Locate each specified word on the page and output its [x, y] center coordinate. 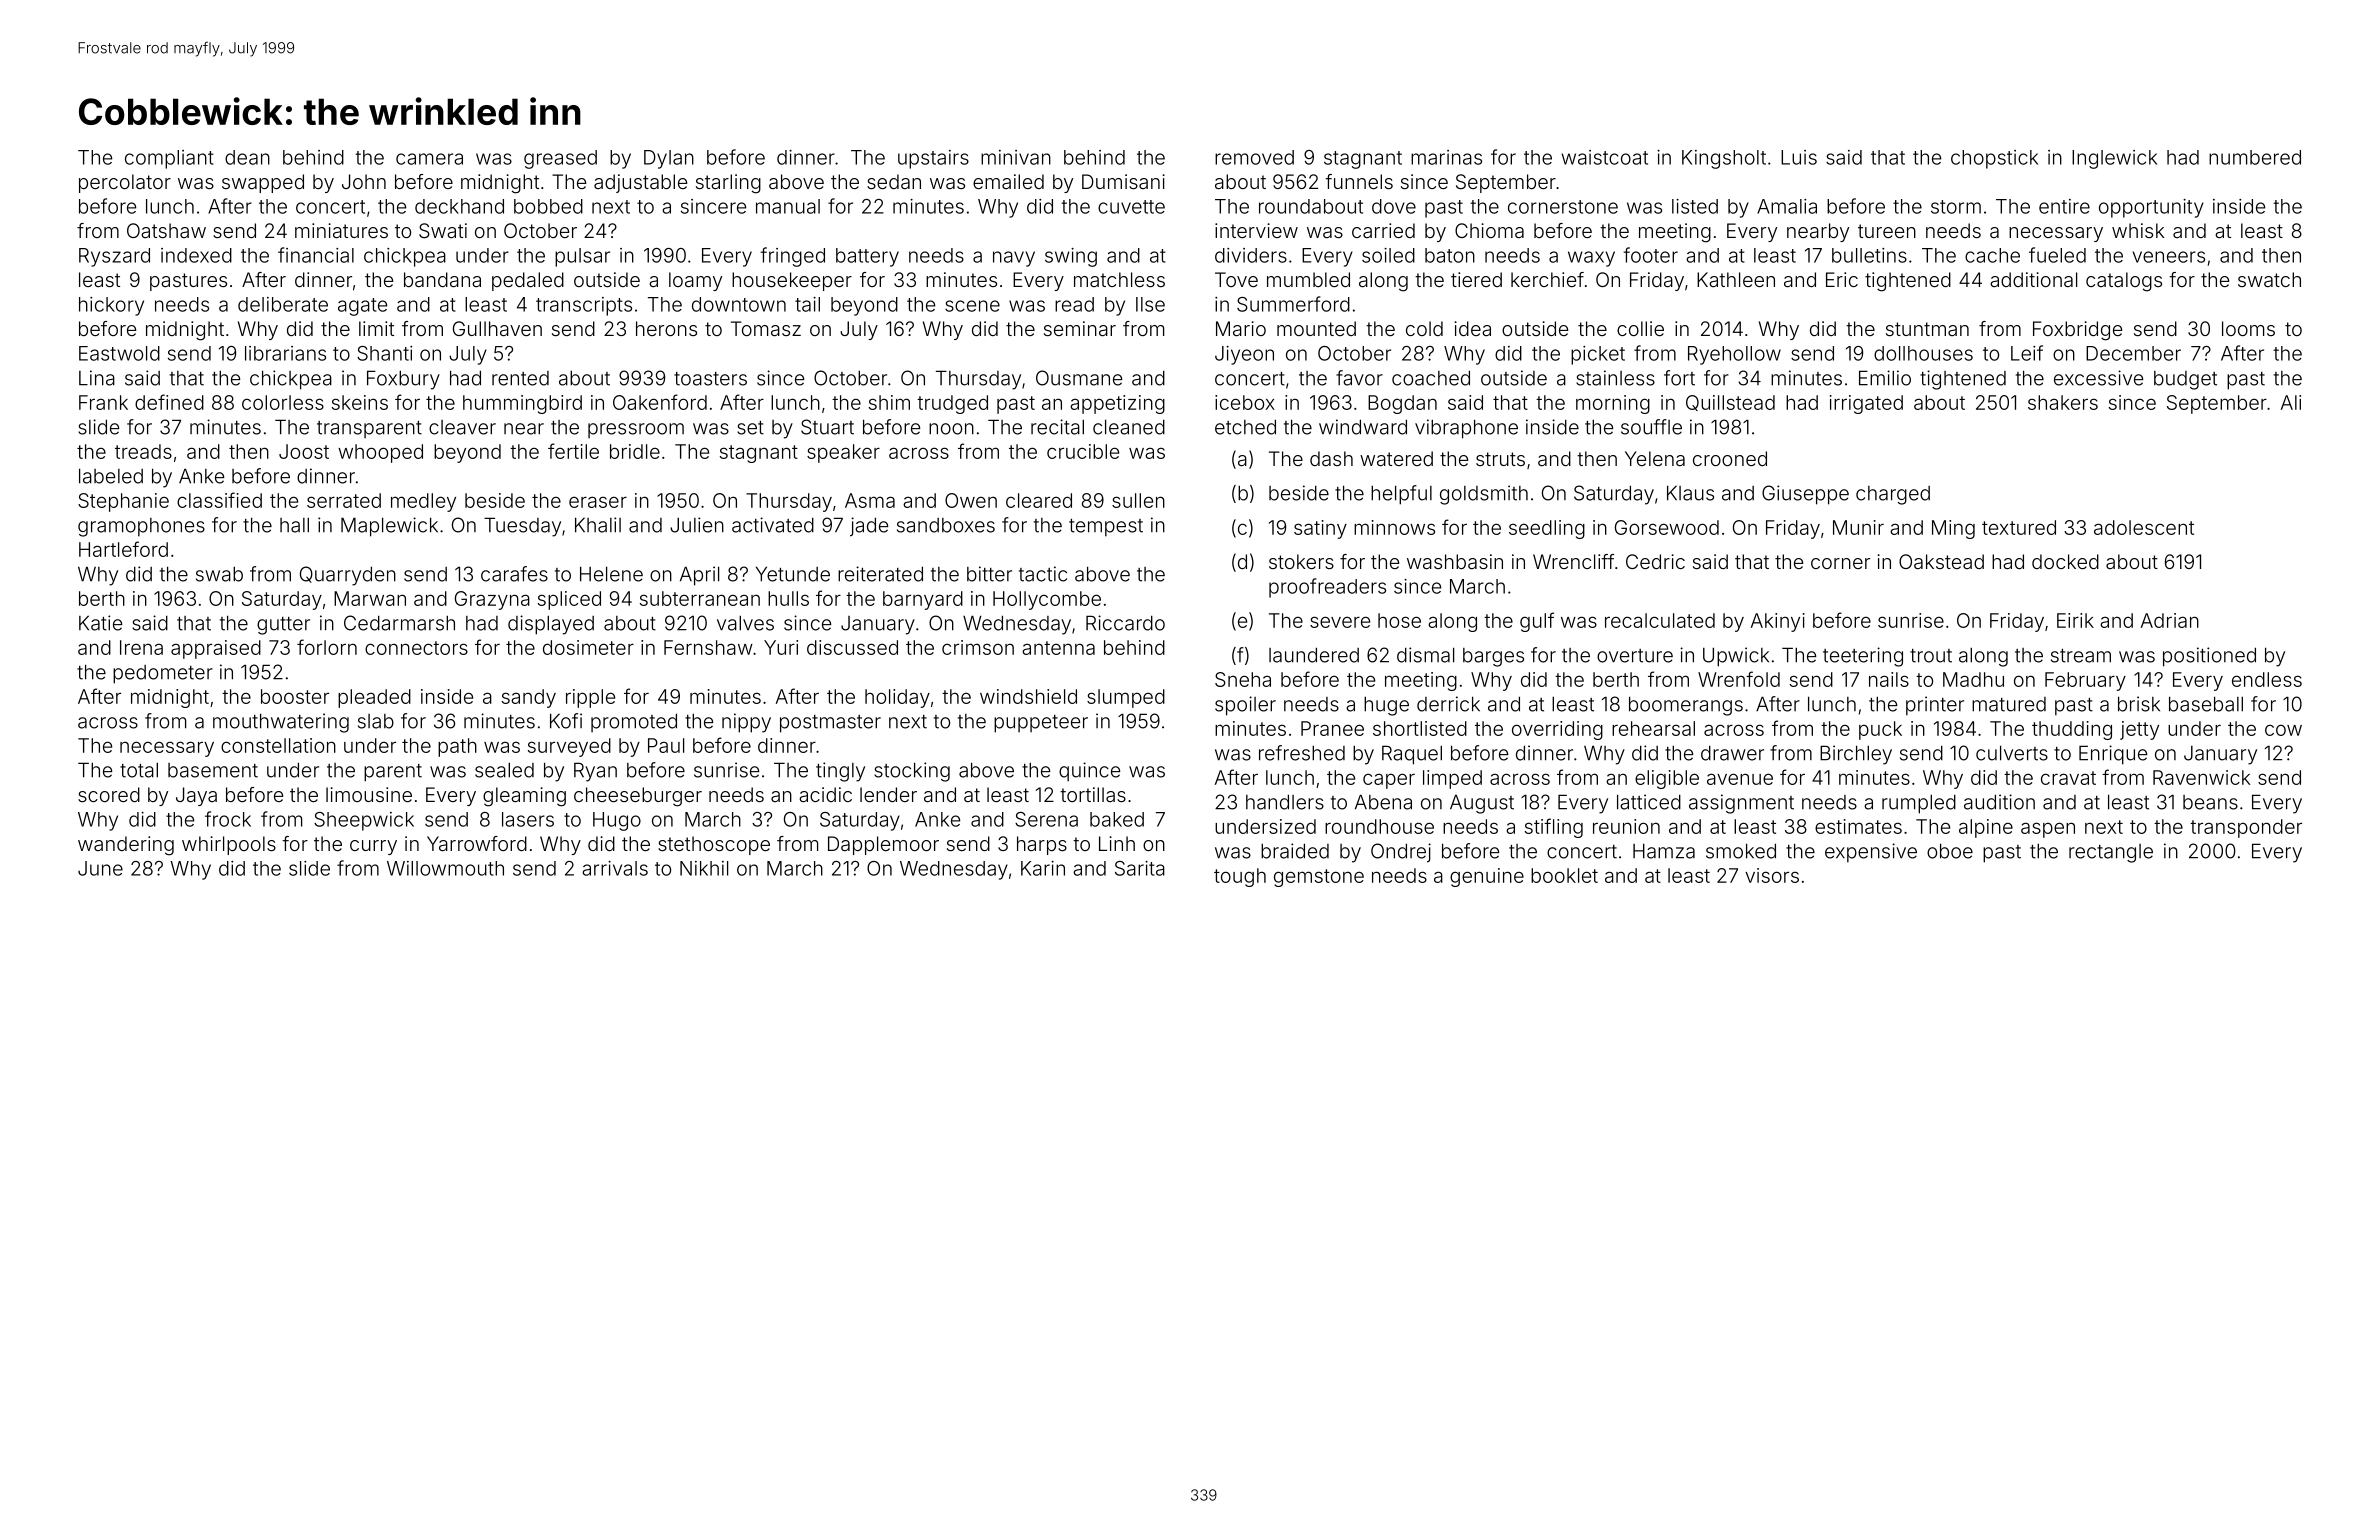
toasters [710, 379]
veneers [2169, 257]
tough [1240, 877]
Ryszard [114, 257]
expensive [1871, 853]
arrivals [615, 868]
